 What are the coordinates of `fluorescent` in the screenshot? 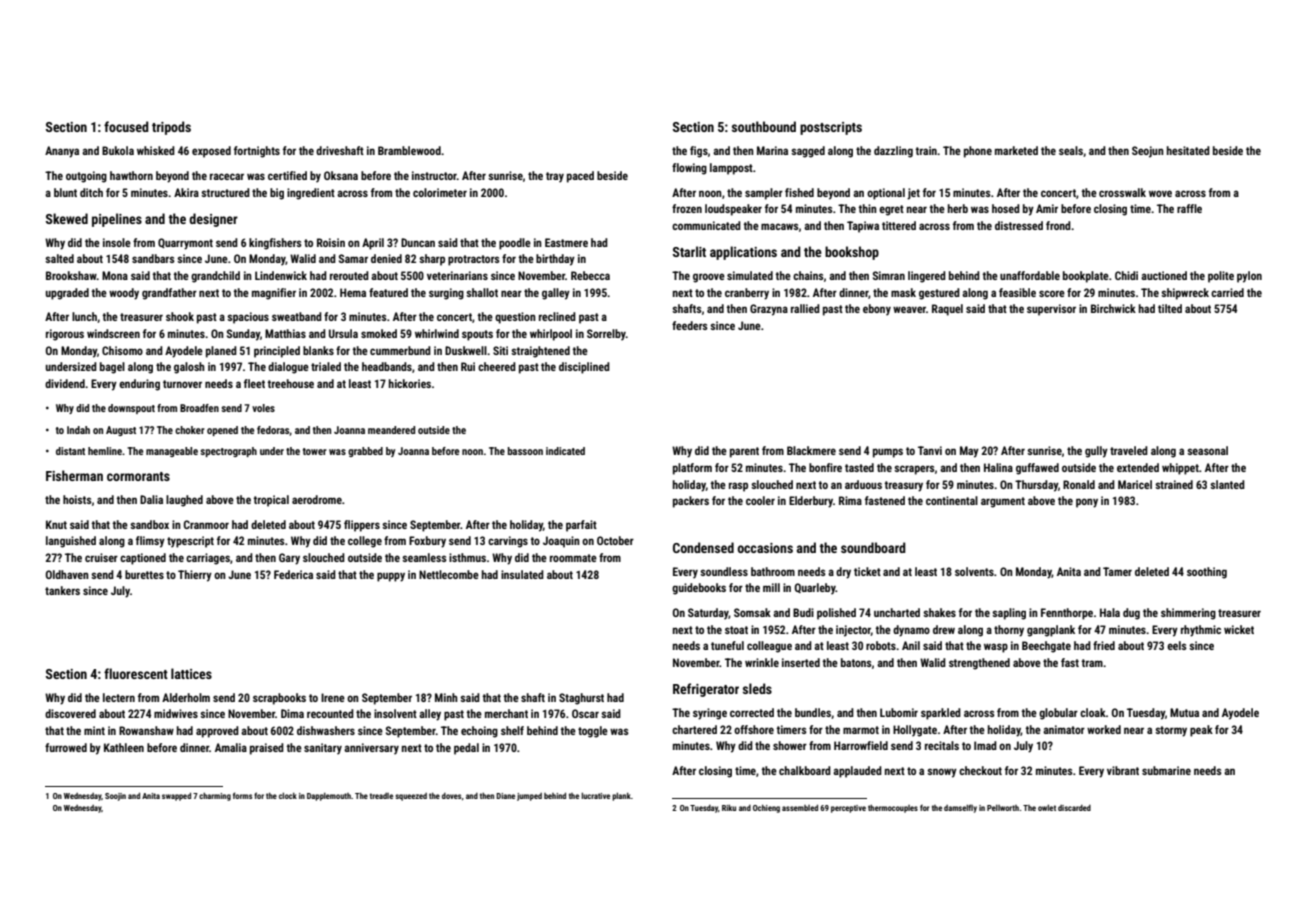 It's located at (136, 673).
